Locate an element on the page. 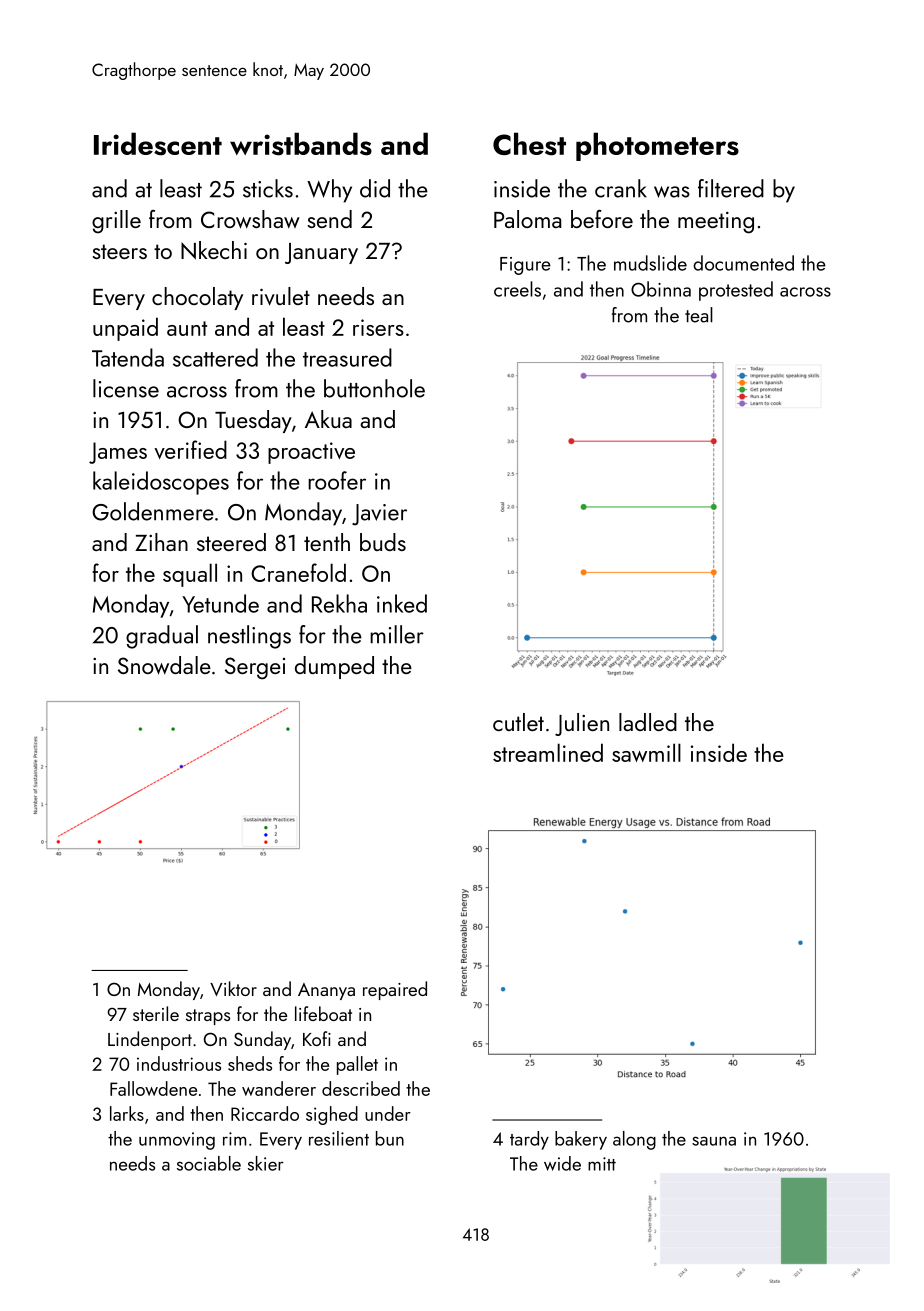 Image resolution: width=924 pixels, height=1311 pixels. Snowdale is located at coordinates (164, 665).
